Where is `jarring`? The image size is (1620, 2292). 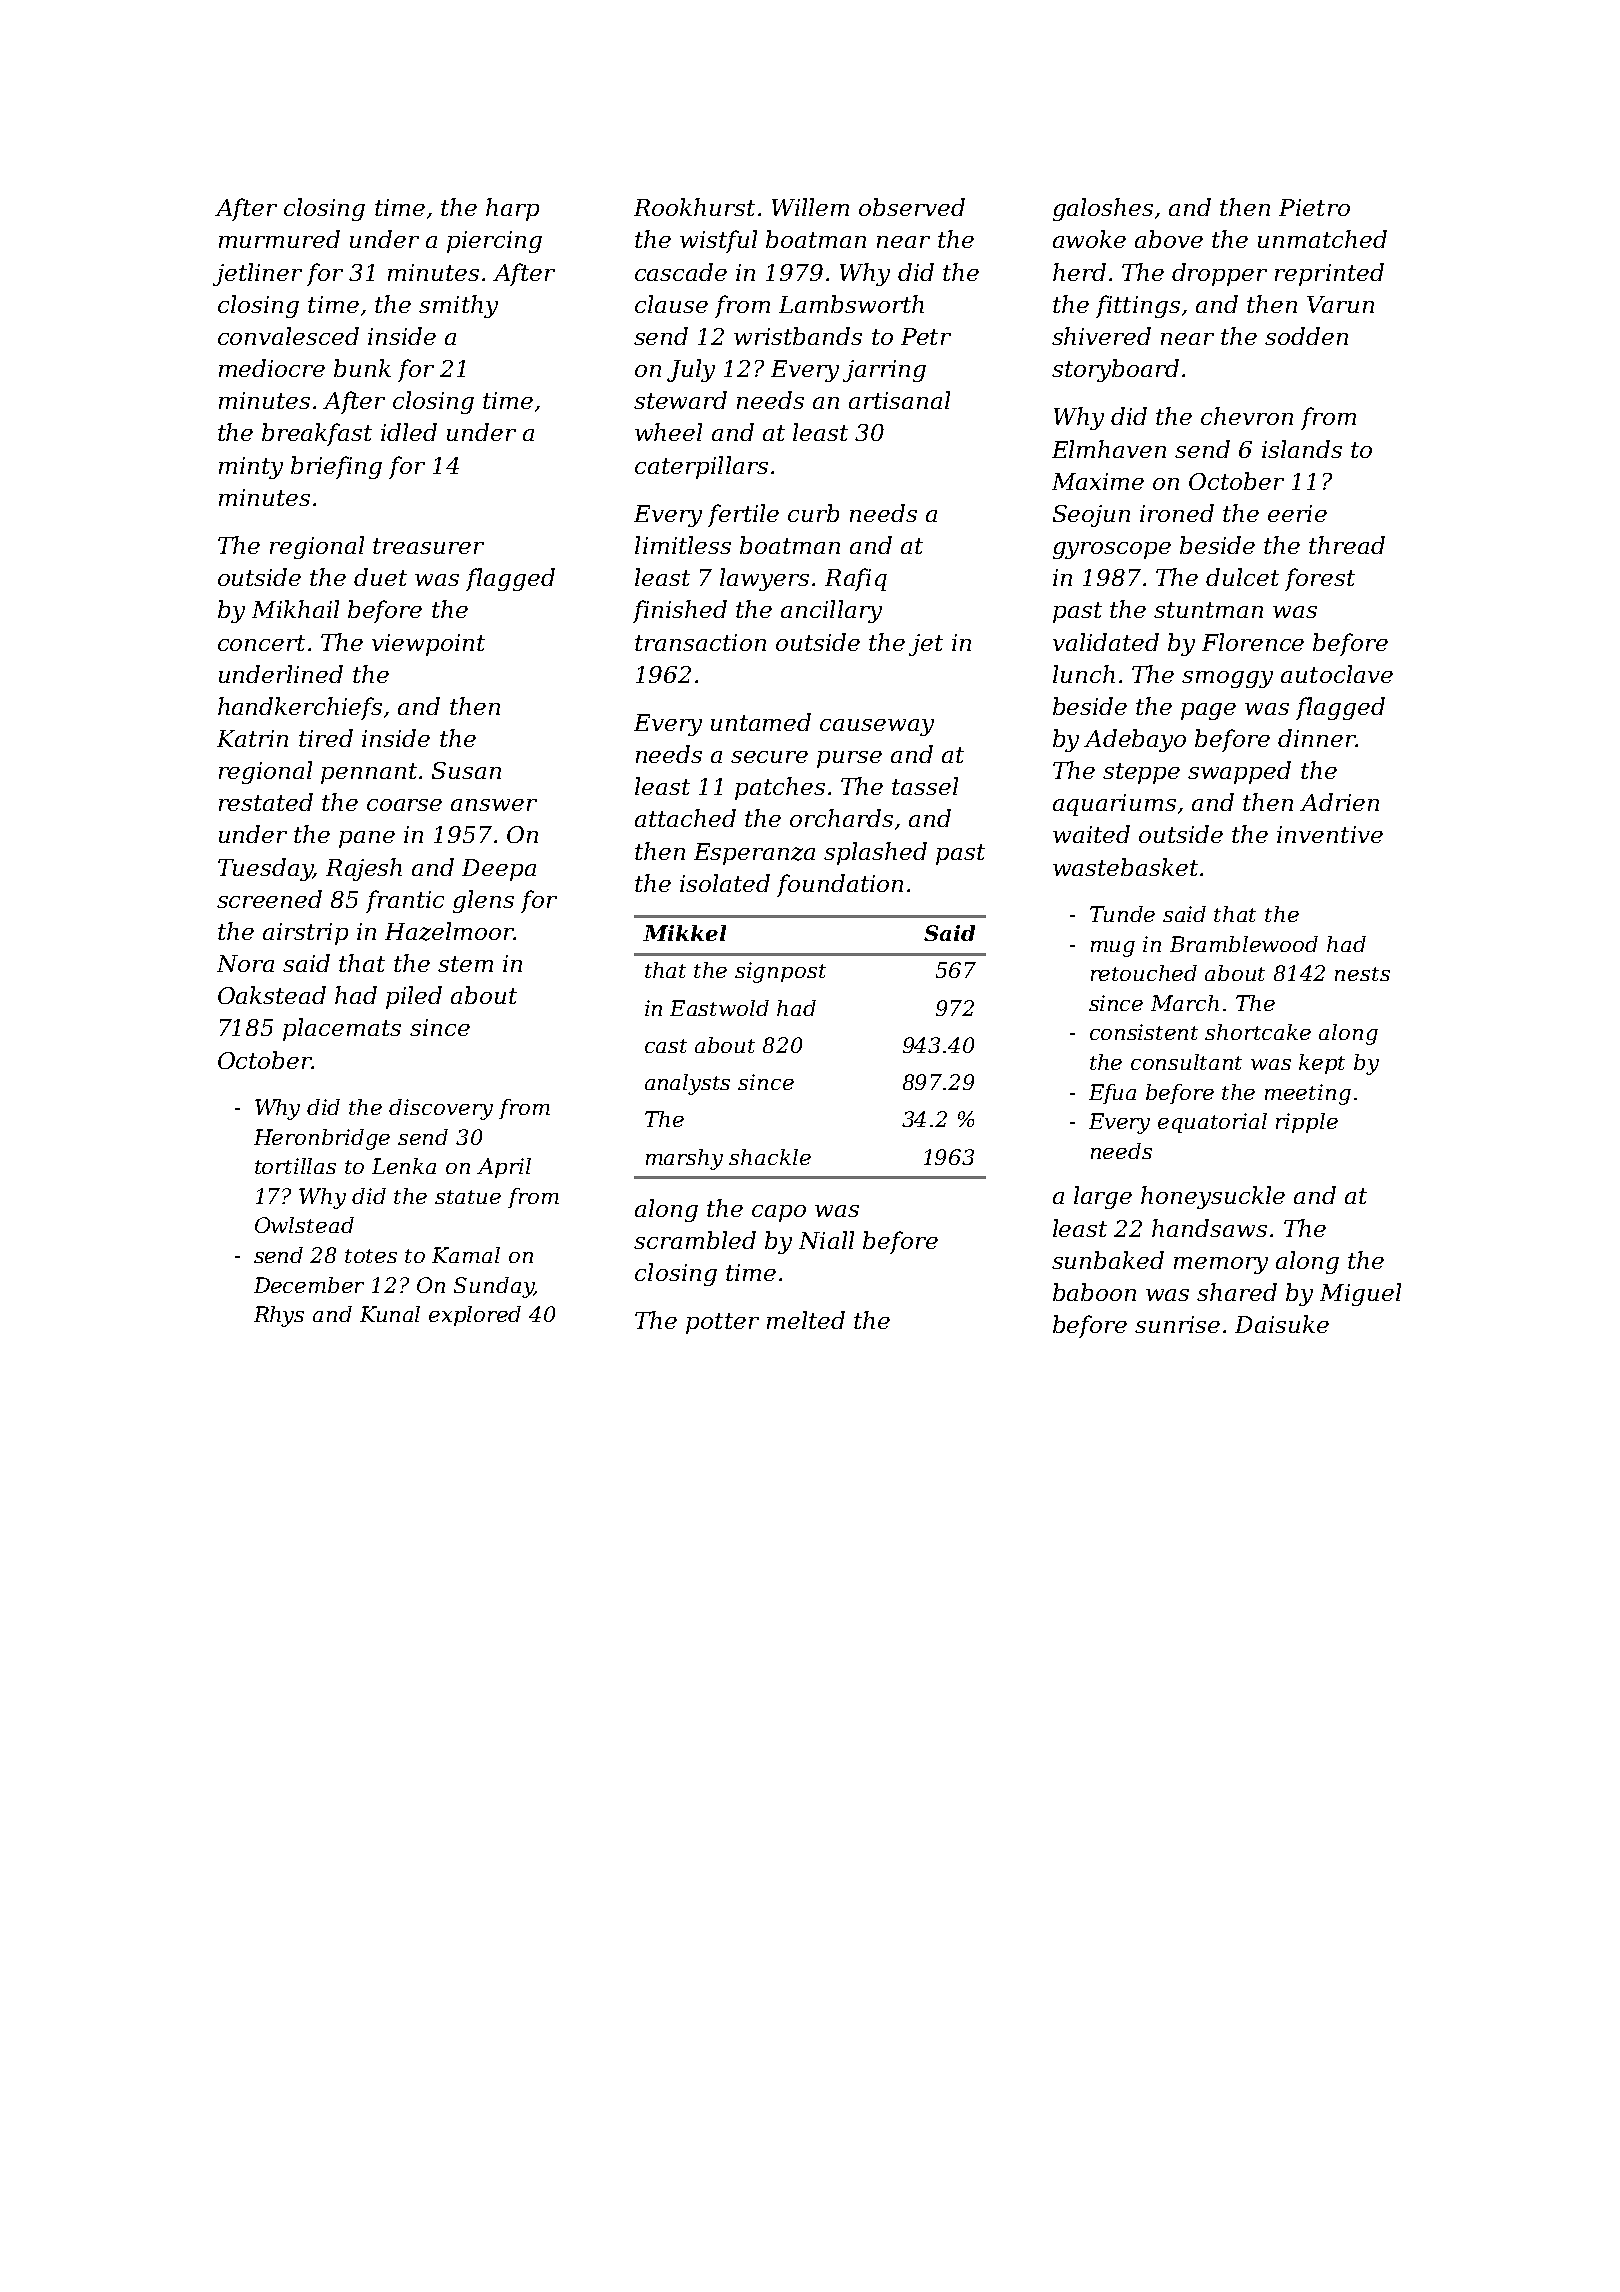
jarring is located at coordinates (884, 371).
